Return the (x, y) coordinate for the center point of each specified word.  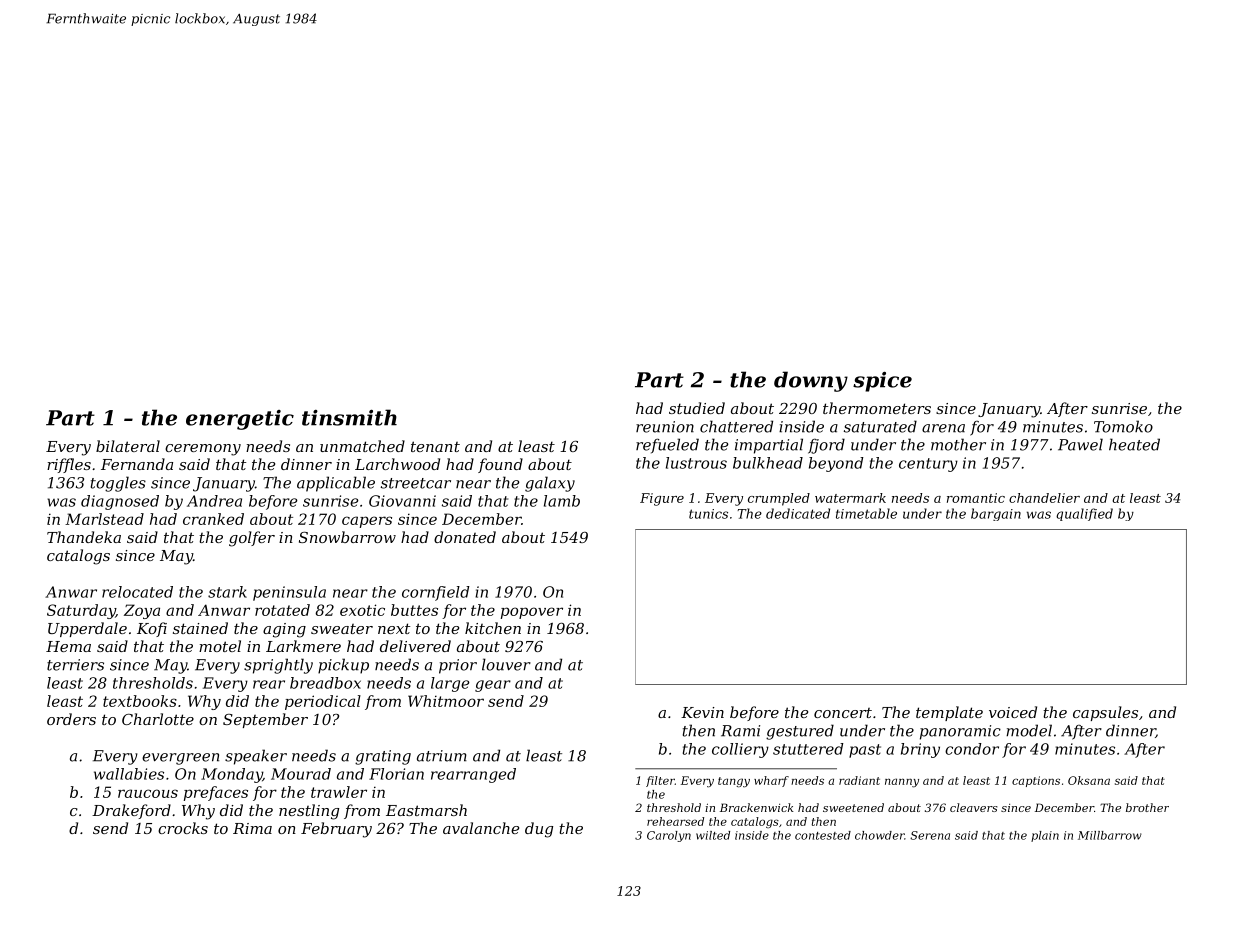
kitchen (493, 628)
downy (811, 381)
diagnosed (120, 502)
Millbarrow (1110, 835)
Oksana (1089, 780)
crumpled (779, 499)
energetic (240, 420)
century (928, 465)
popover (532, 613)
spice (882, 382)
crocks (183, 828)
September (265, 720)
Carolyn (669, 836)
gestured (800, 732)
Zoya (142, 611)
